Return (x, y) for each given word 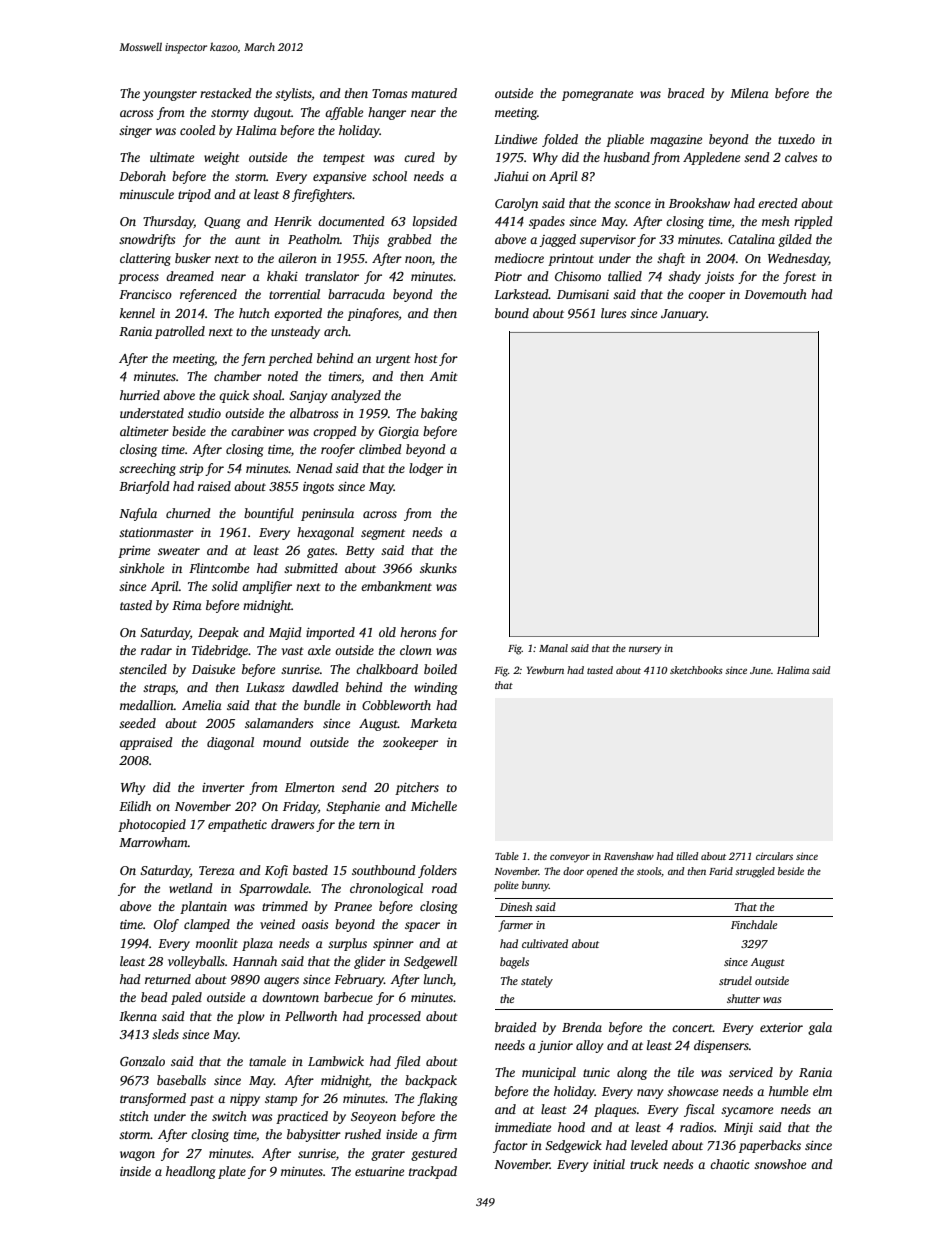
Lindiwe (515, 139)
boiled (440, 669)
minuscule (147, 194)
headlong (191, 1172)
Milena (749, 93)
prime (134, 552)
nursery (645, 651)
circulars (774, 856)
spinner (393, 945)
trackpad (433, 1172)
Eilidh (135, 806)
